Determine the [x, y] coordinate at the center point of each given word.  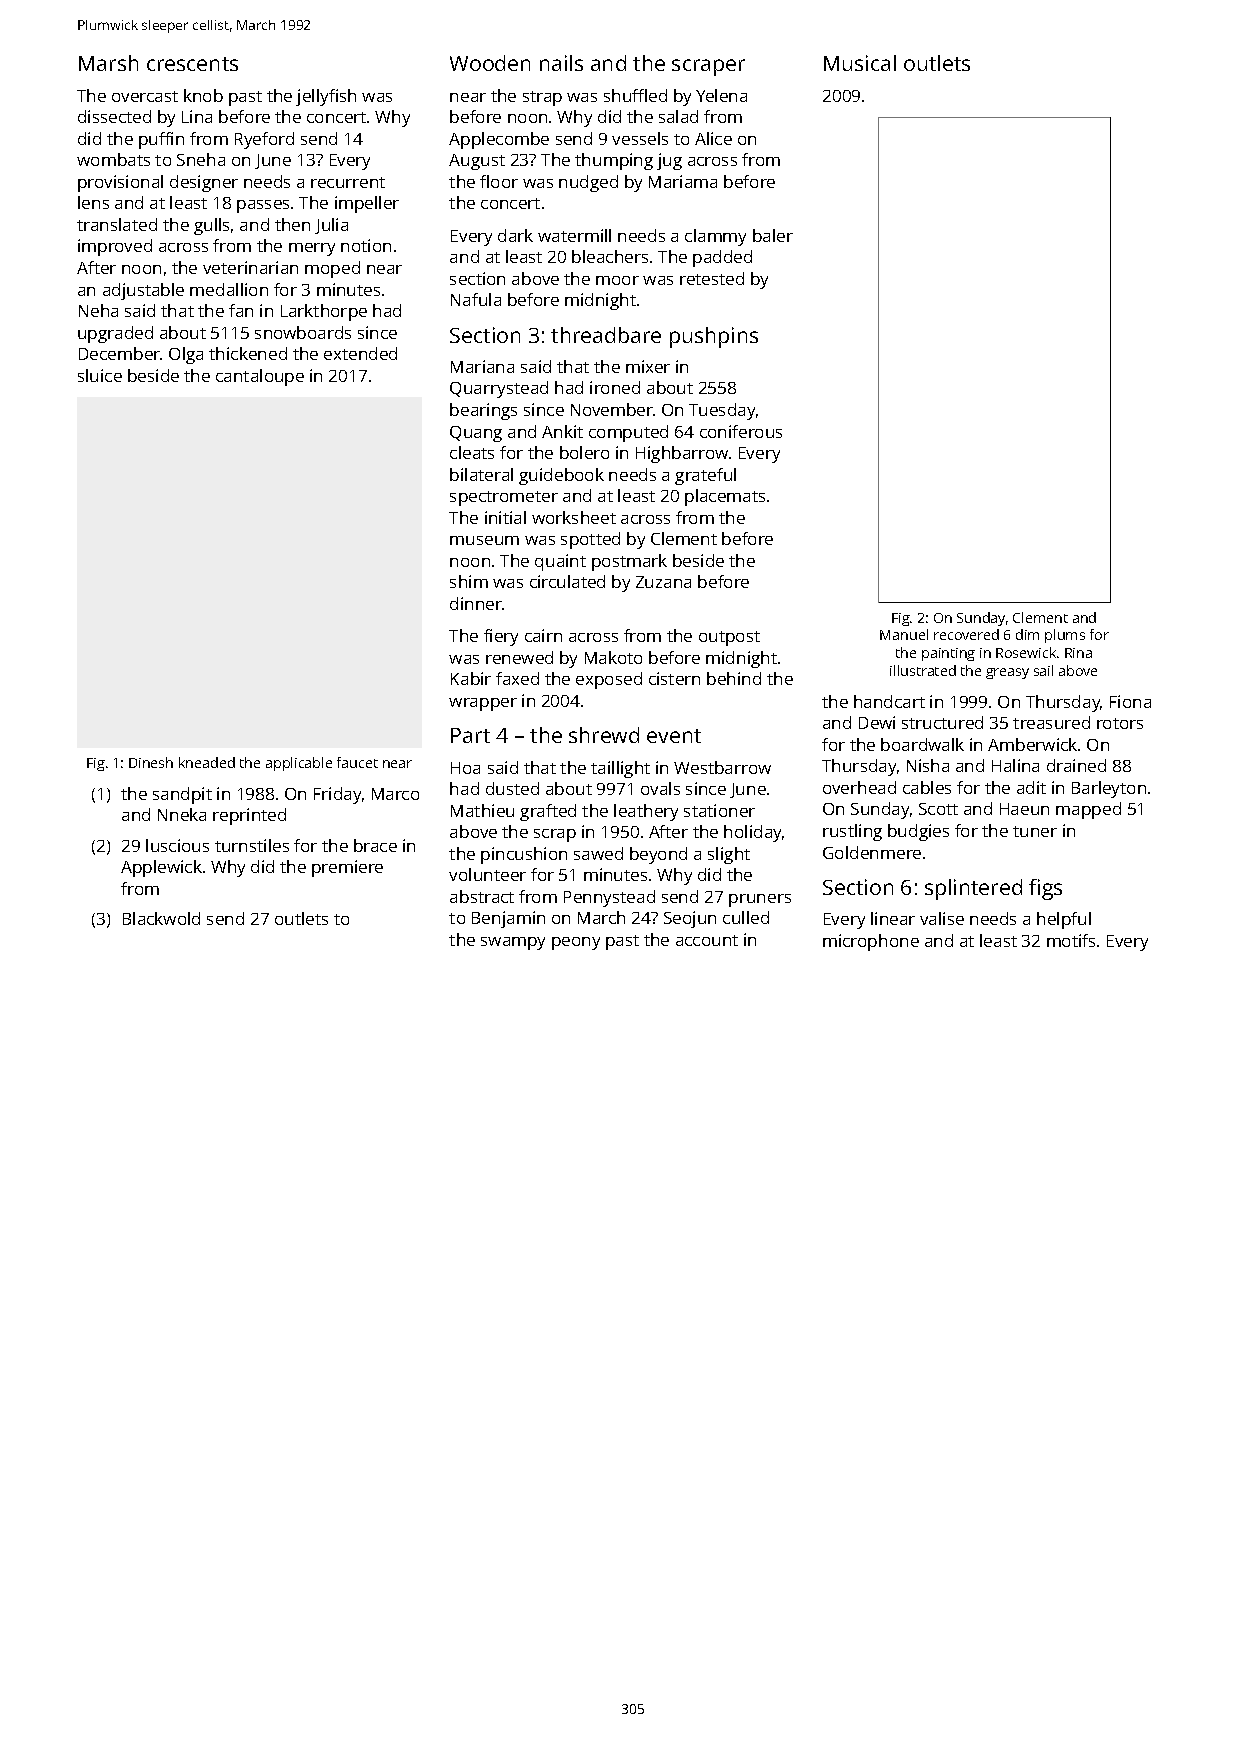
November [612, 409]
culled [746, 917]
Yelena [721, 95]
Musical [860, 63]
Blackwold [161, 918]
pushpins [714, 337]
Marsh [108, 63]
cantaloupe [260, 377]
